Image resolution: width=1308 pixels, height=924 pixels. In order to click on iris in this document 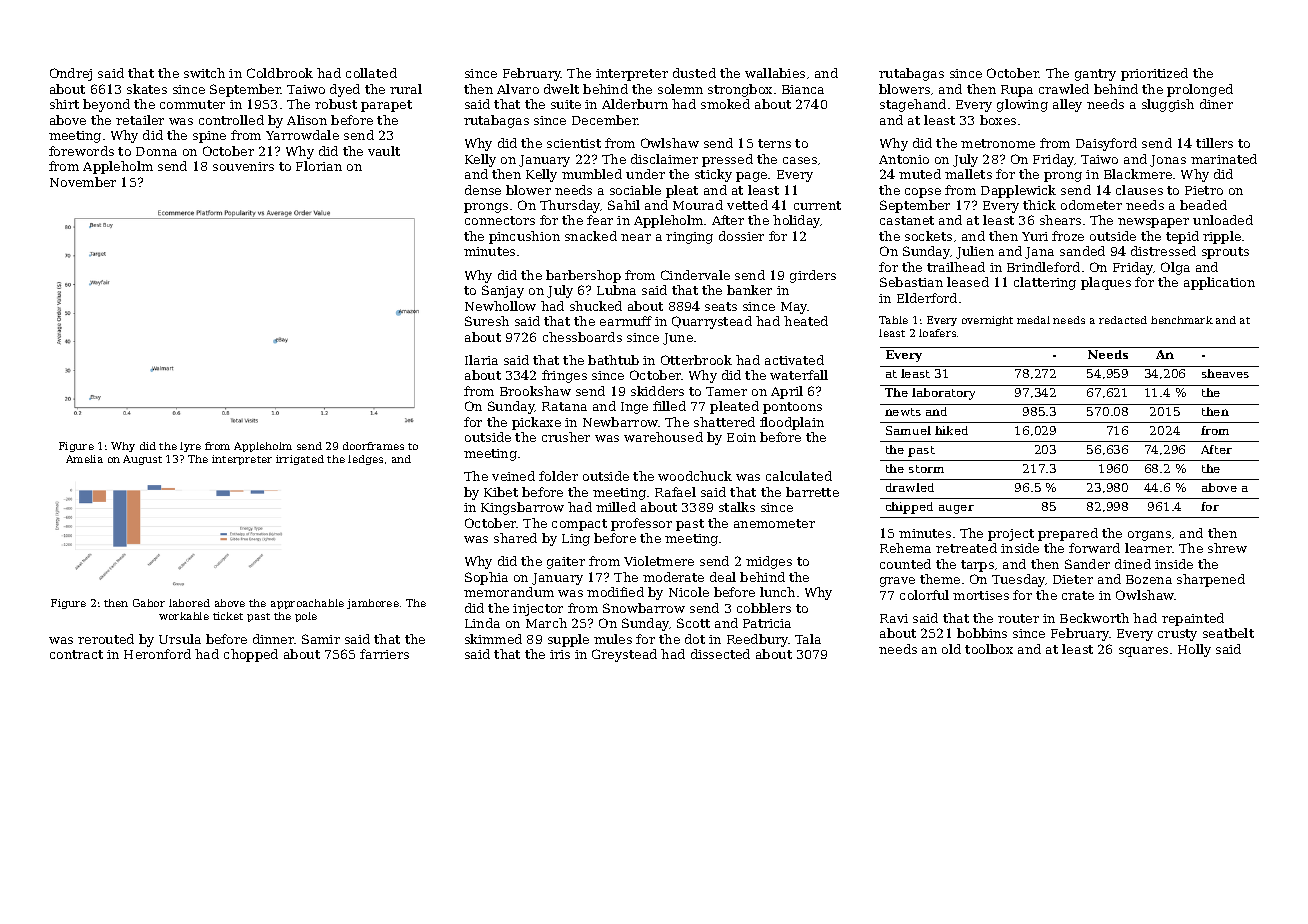, I will do `click(560, 654)`.
